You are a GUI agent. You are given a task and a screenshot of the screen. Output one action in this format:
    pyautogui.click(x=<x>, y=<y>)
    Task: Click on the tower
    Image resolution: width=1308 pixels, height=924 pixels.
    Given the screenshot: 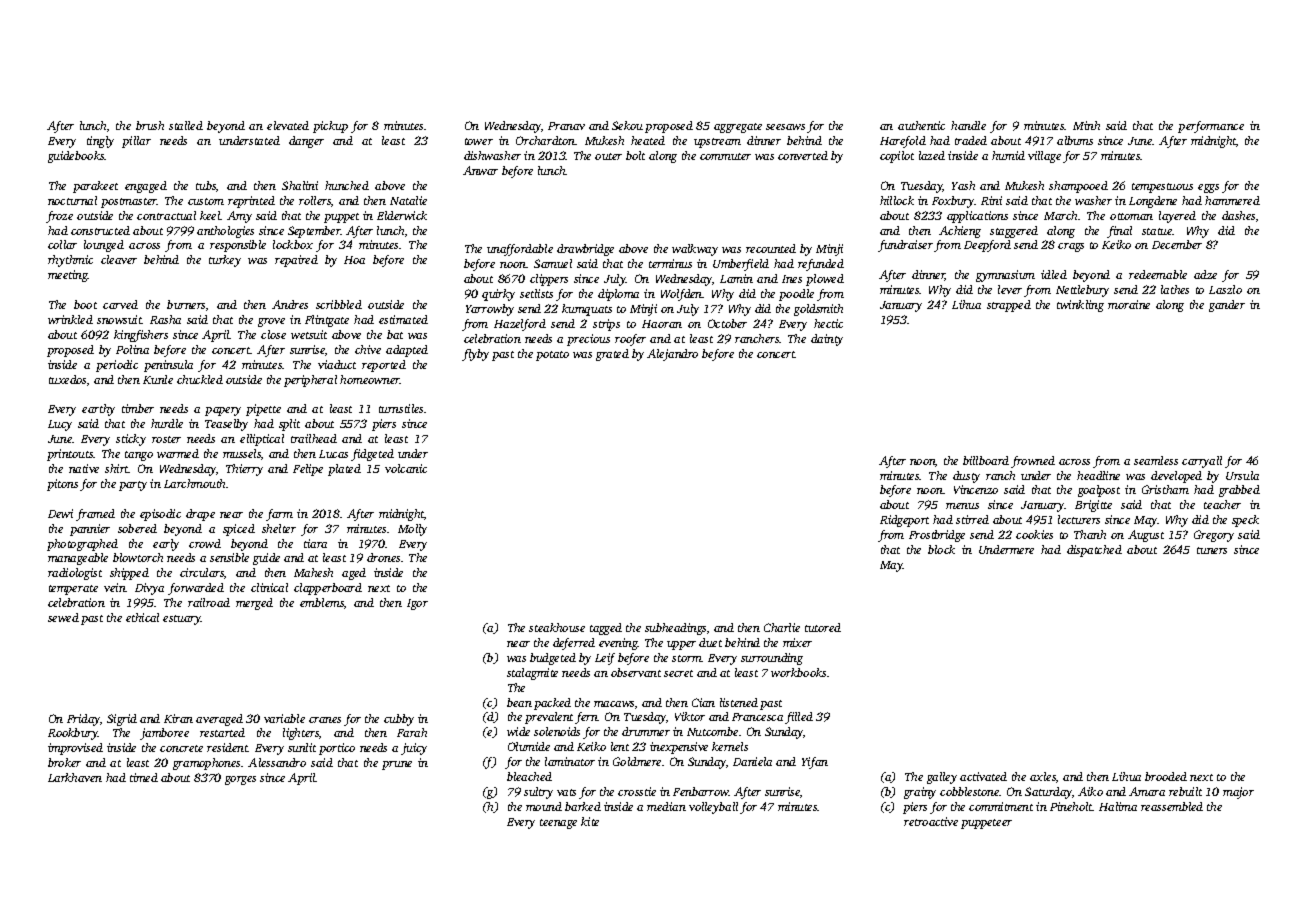 What is the action you would take?
    pyautogui.click(x=479, y=141)
